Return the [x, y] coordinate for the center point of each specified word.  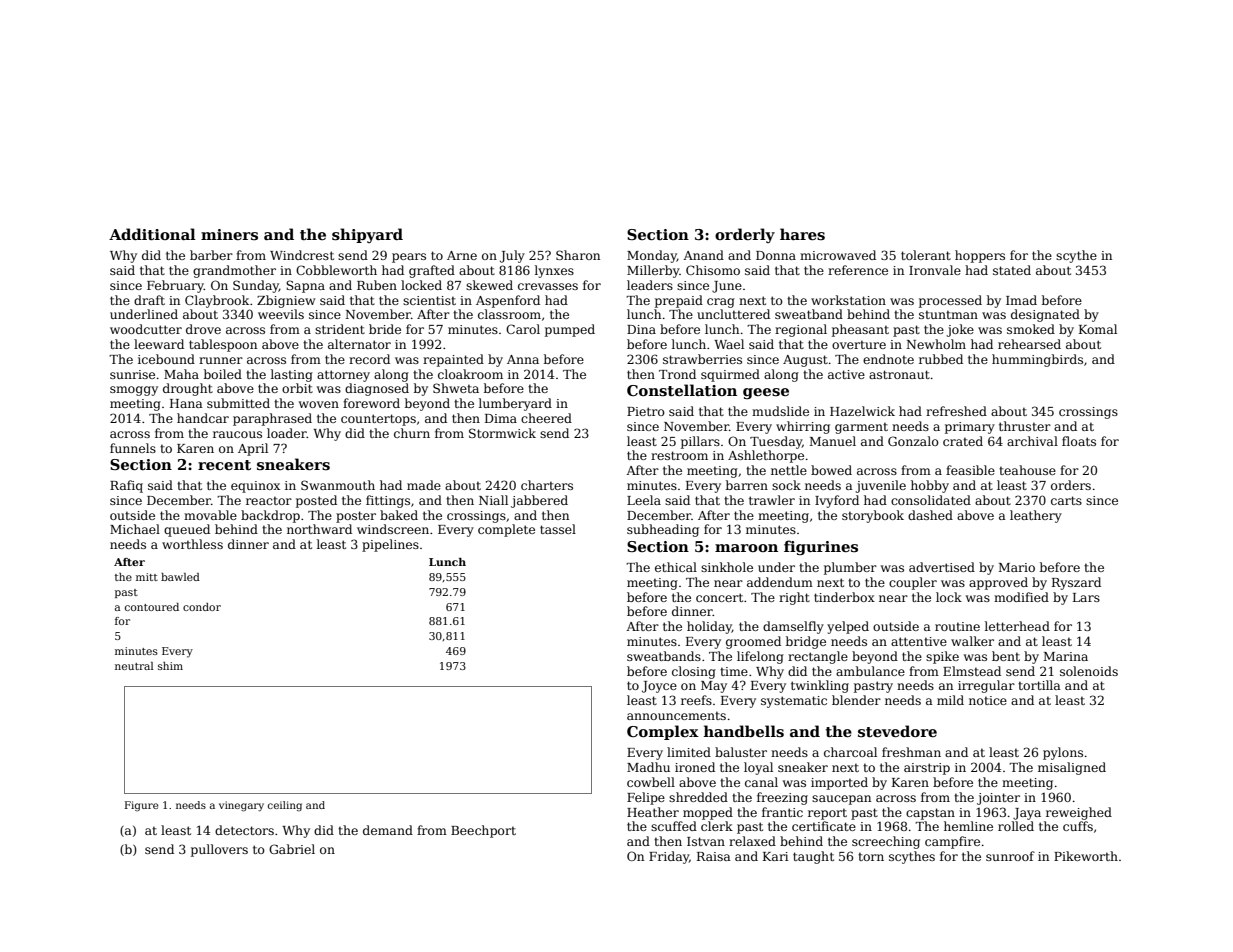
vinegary [241, 806]
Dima [501, 418]
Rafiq [126, 486]
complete [506, 530]
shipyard [367, 235]
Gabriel [292, 849]
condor [202, 607]
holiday [709, 627]
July [512, 256]
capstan [930, 814]
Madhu [648, 767]
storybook [873, 516]
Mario [1017, 567]
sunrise [132, 374]
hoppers [980, 256]
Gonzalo [913, 441]
